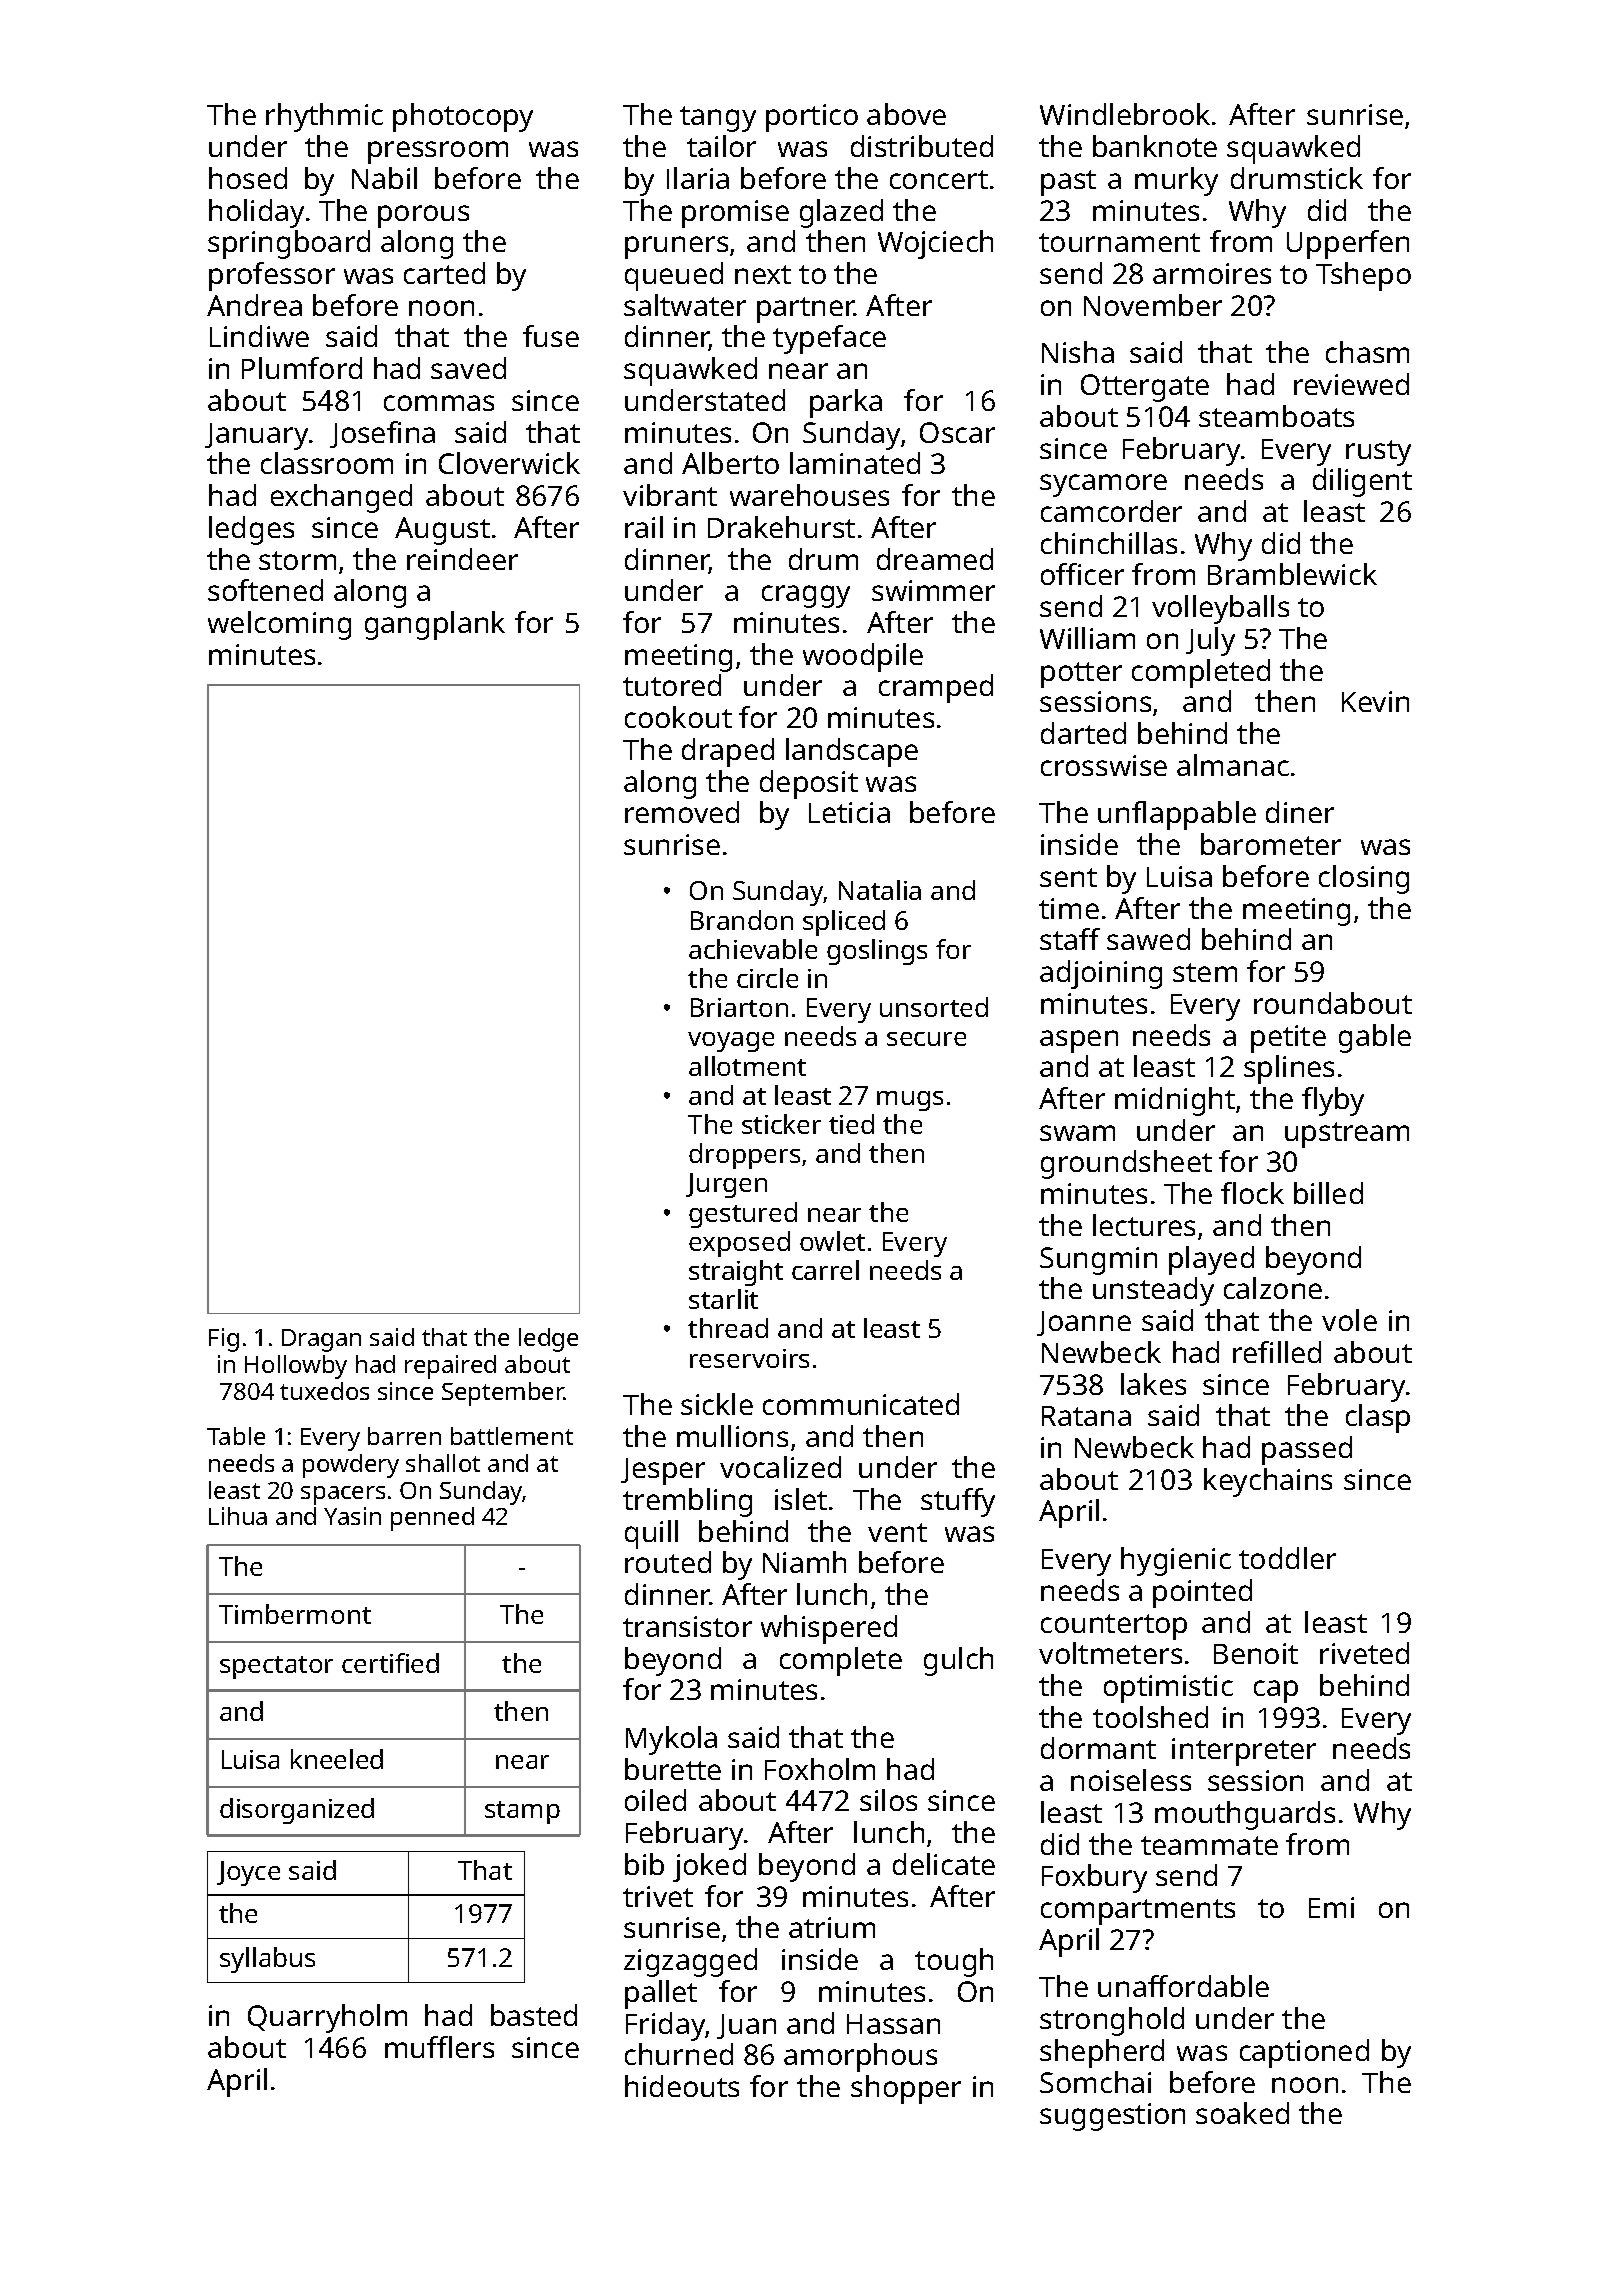  Describe the element at coordinates (1125, 114) in the document. I see `Windlebrook` at that location.
